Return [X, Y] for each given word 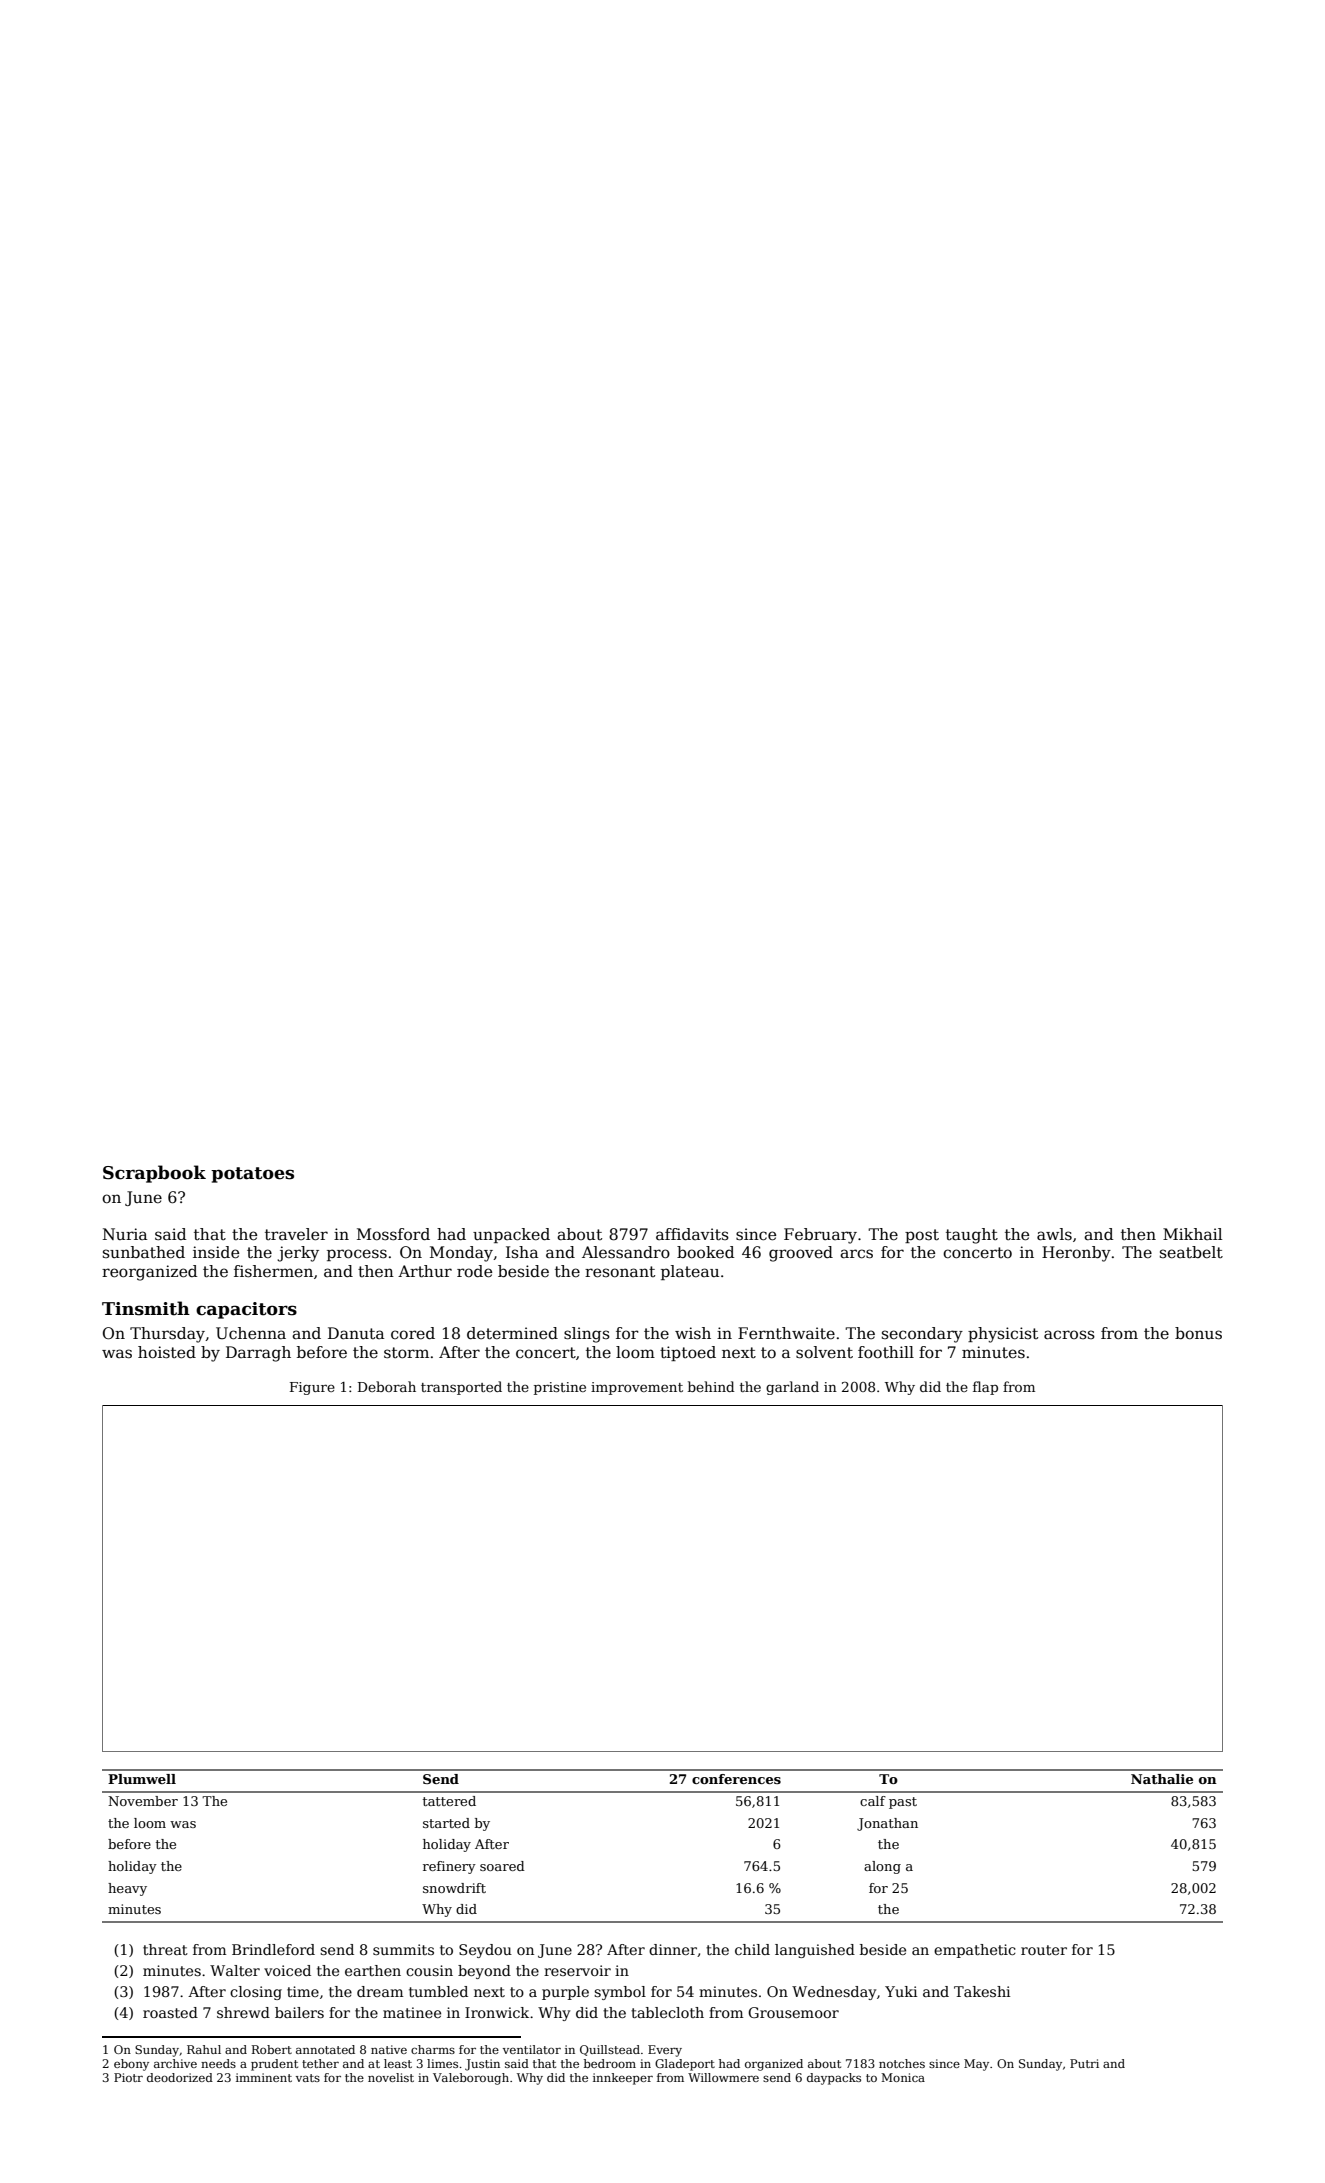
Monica [903, 2077]
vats [308, 2078]
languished [815, 1951]
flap [985, 1388]
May [976, 2065]
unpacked [511, 1235]
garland [792, 1388]
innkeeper [623, 2079]
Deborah [387, 1386]
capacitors [246, 1310]
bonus [1198, 1333]
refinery [449, 1867]
